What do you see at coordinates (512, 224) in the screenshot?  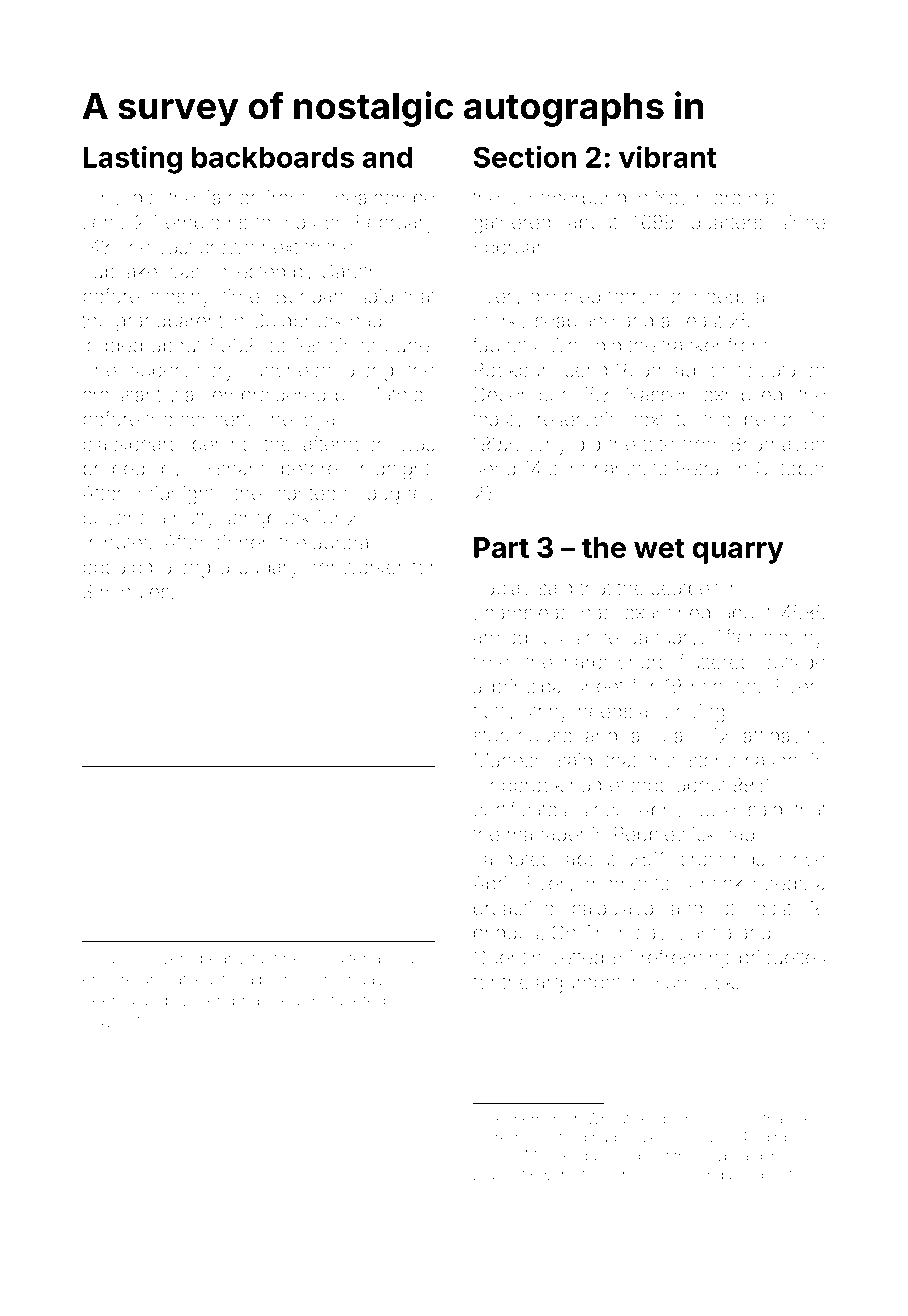 I see `gathered` at bounding box center [512, 224].
